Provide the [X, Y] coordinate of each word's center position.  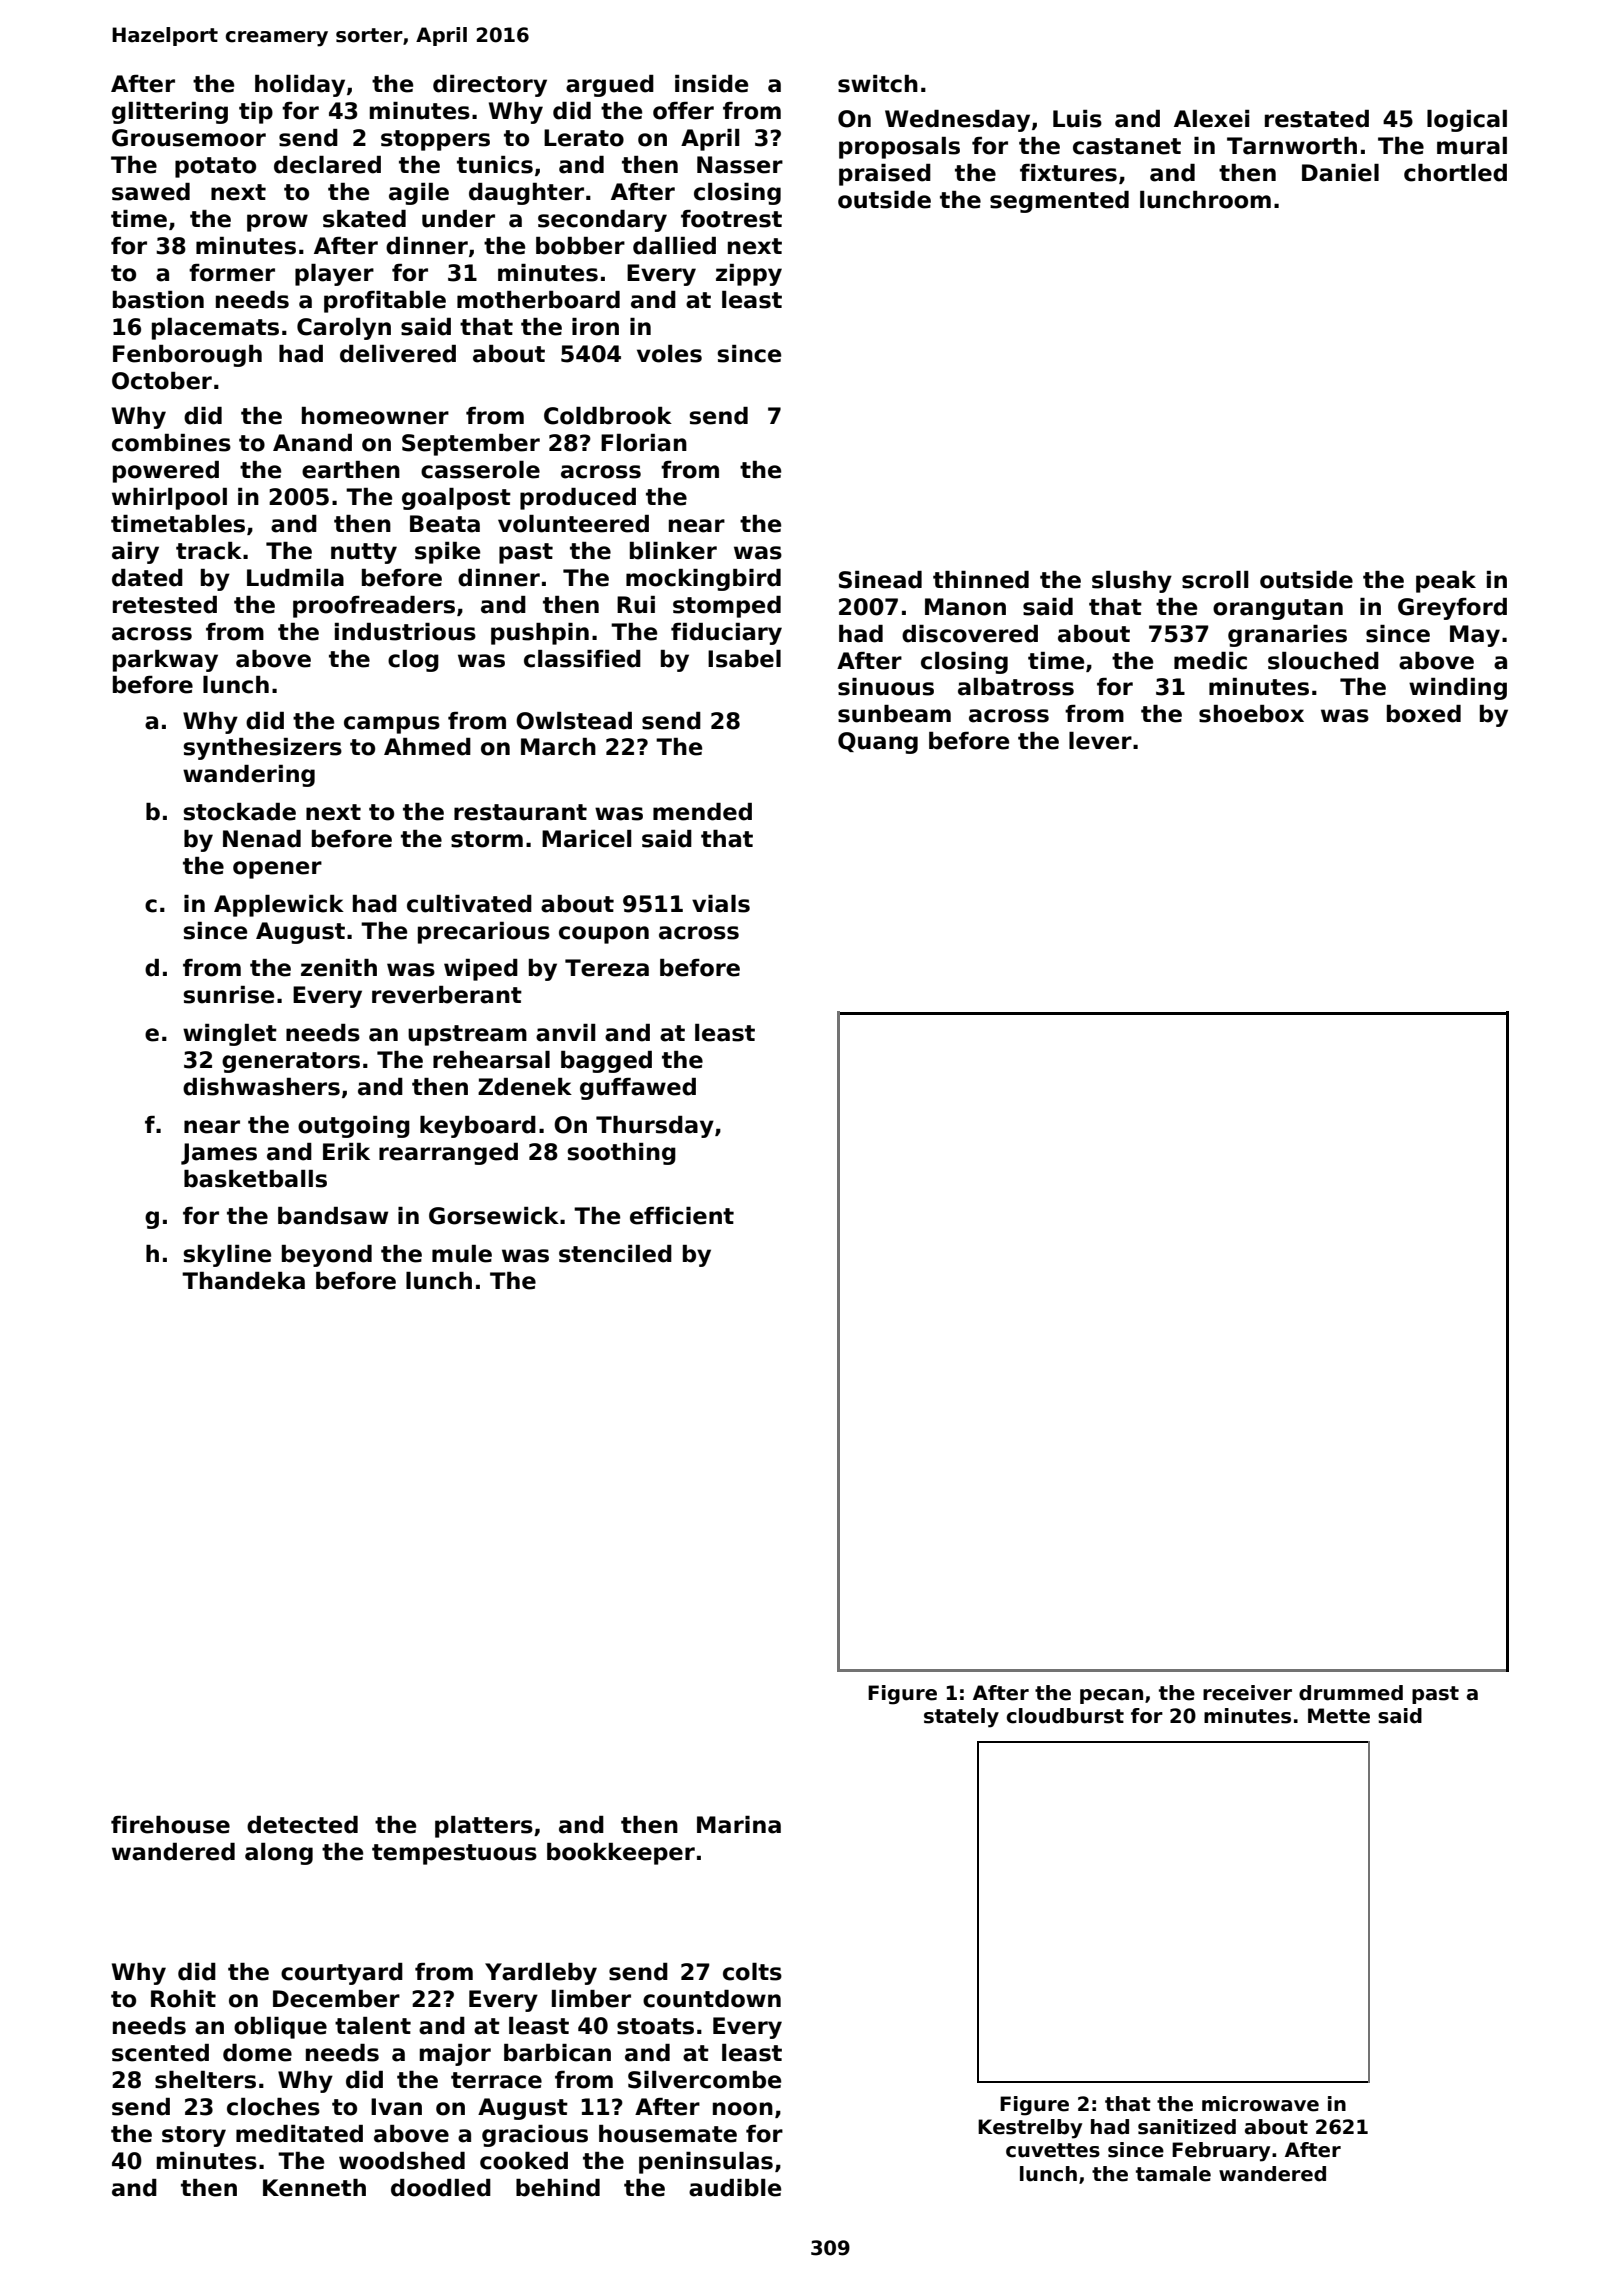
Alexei [1211, 119]
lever [1100, 741]
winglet [230, 1035]
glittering [170, 113]
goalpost [456, 499]
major [455, 2055]
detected [302, 1825]
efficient [682, 1216]
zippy [749, 275]
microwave [1260, 2104]
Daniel [1340, 173]
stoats [655, 2026]
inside [711, 84]
